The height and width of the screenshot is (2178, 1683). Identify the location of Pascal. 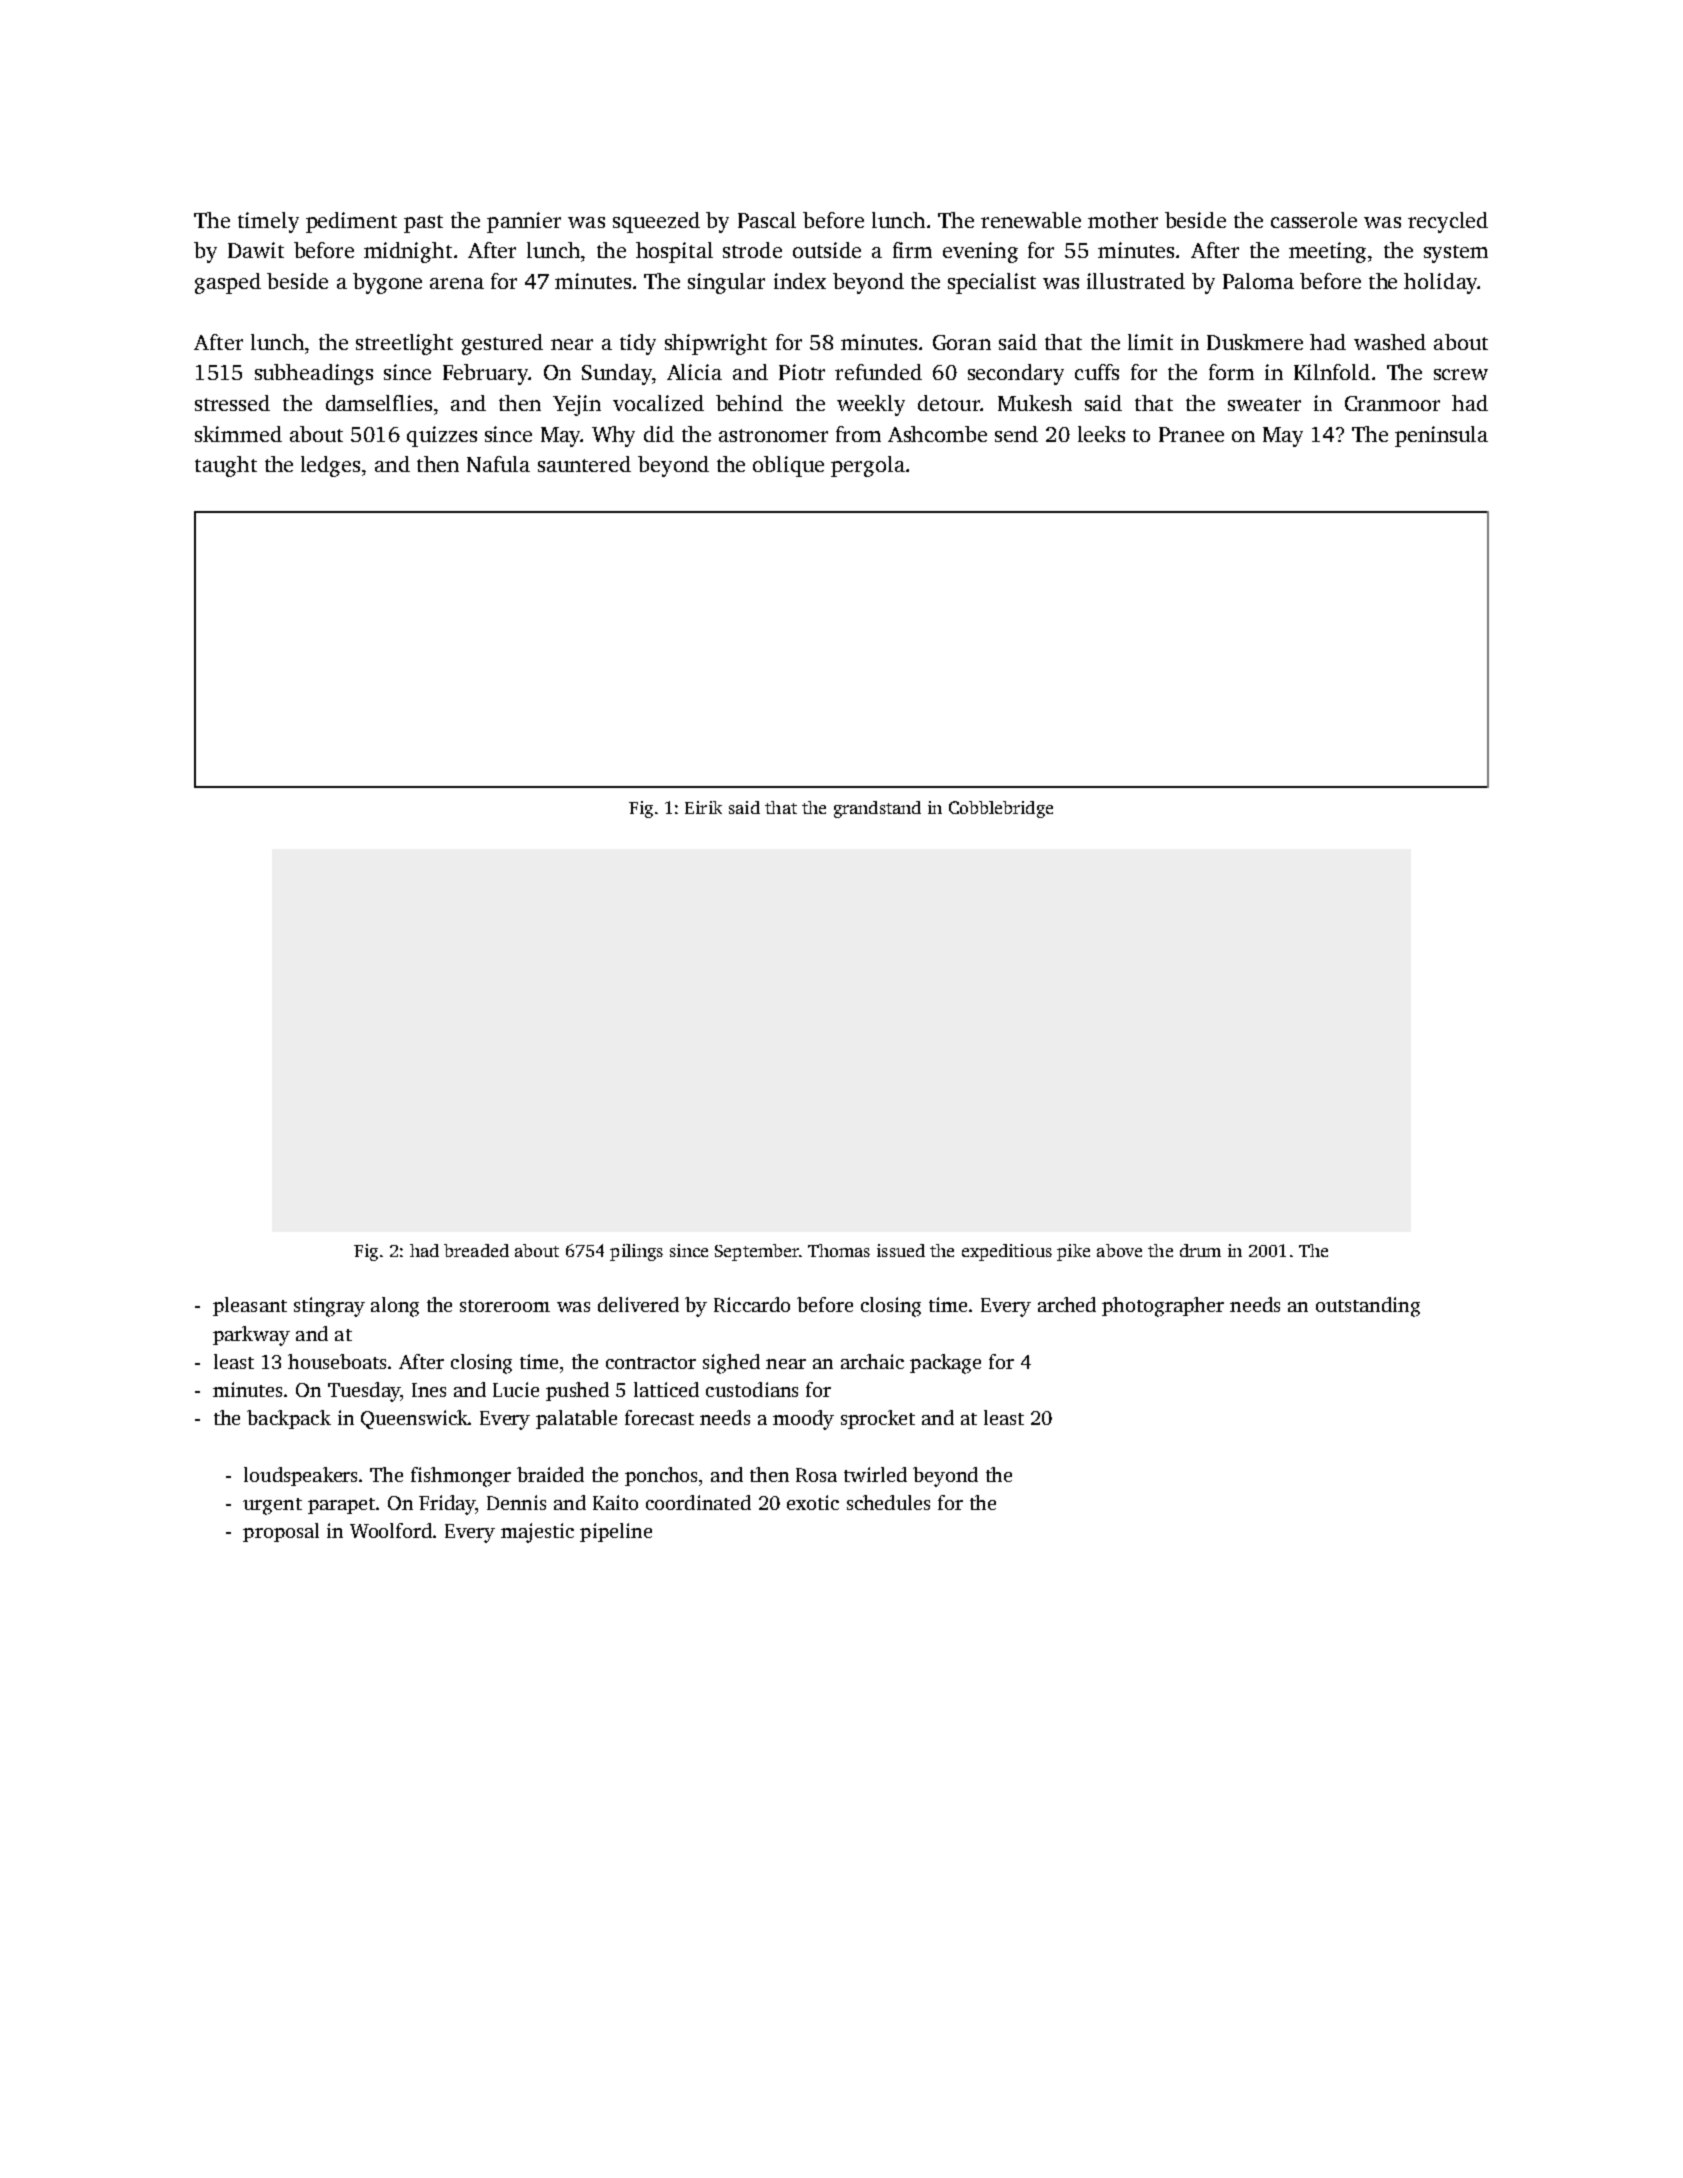
(767, 220).
